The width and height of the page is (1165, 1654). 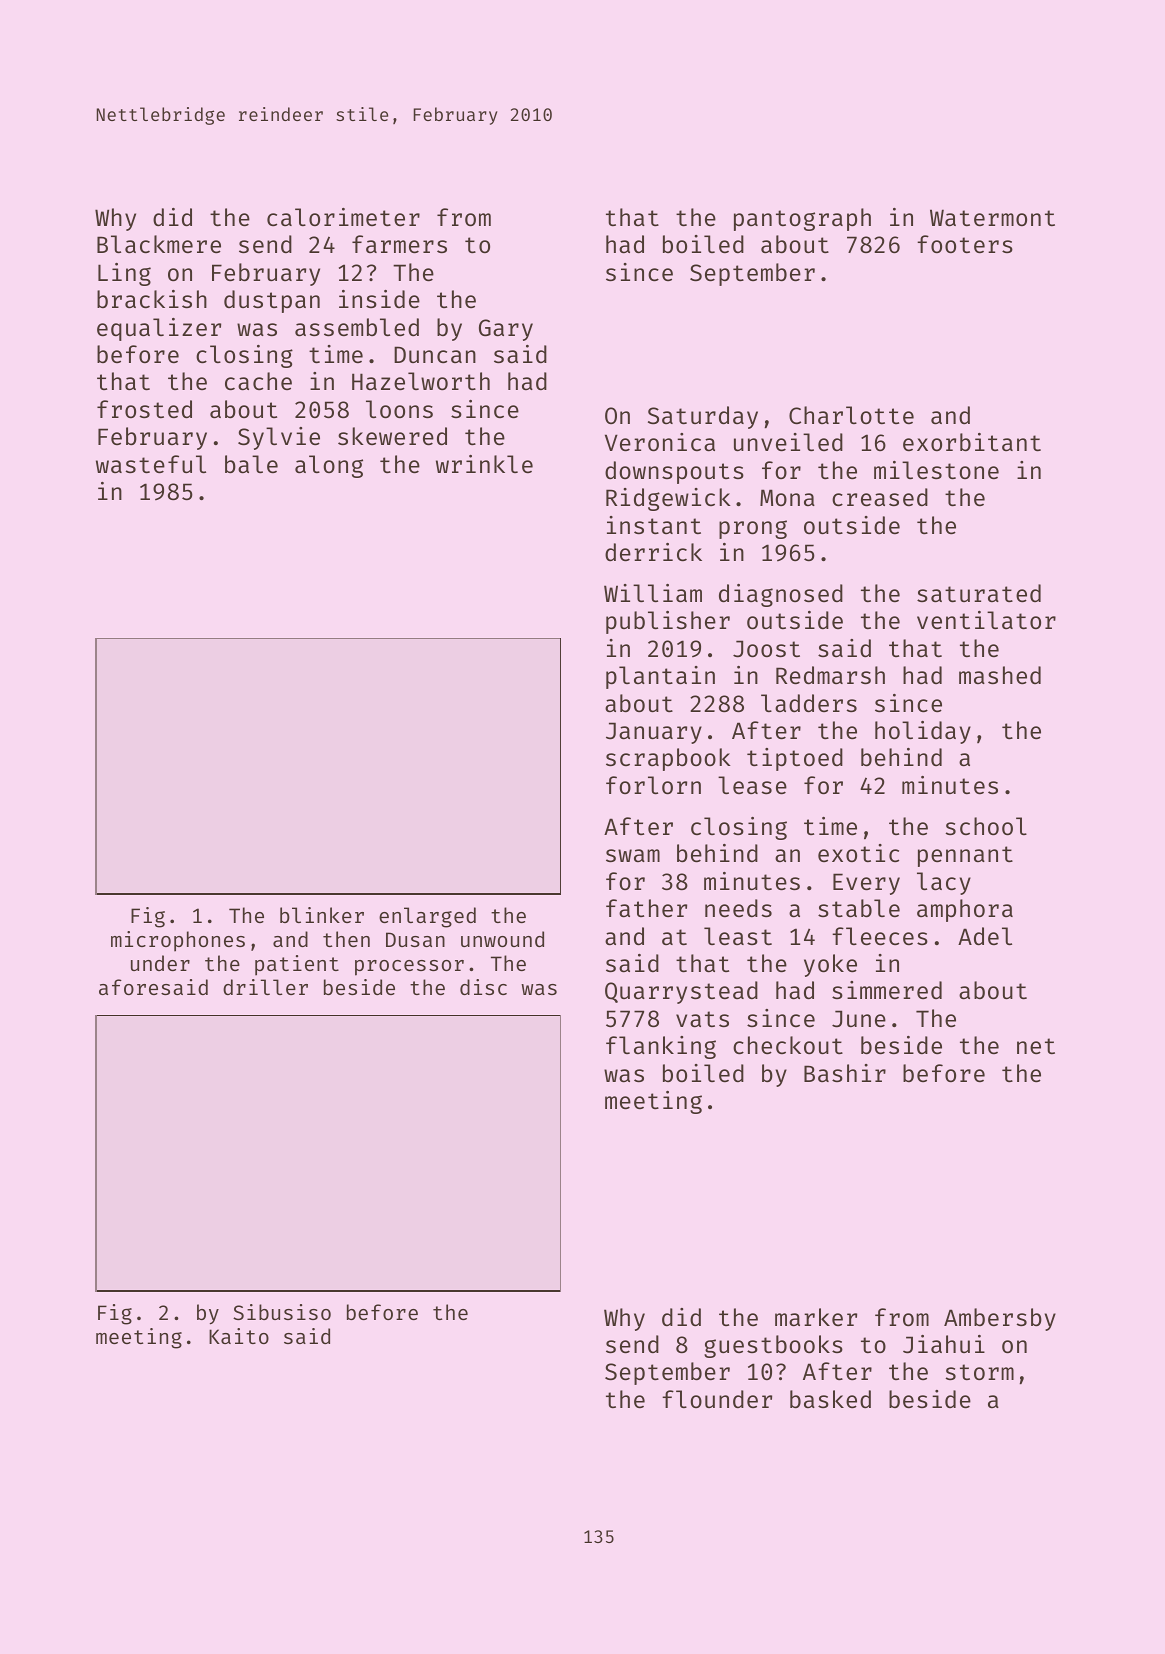 What do you see at coordinates (483, 987) in the page?
I see `disc` at bounding box center [483, 987].
